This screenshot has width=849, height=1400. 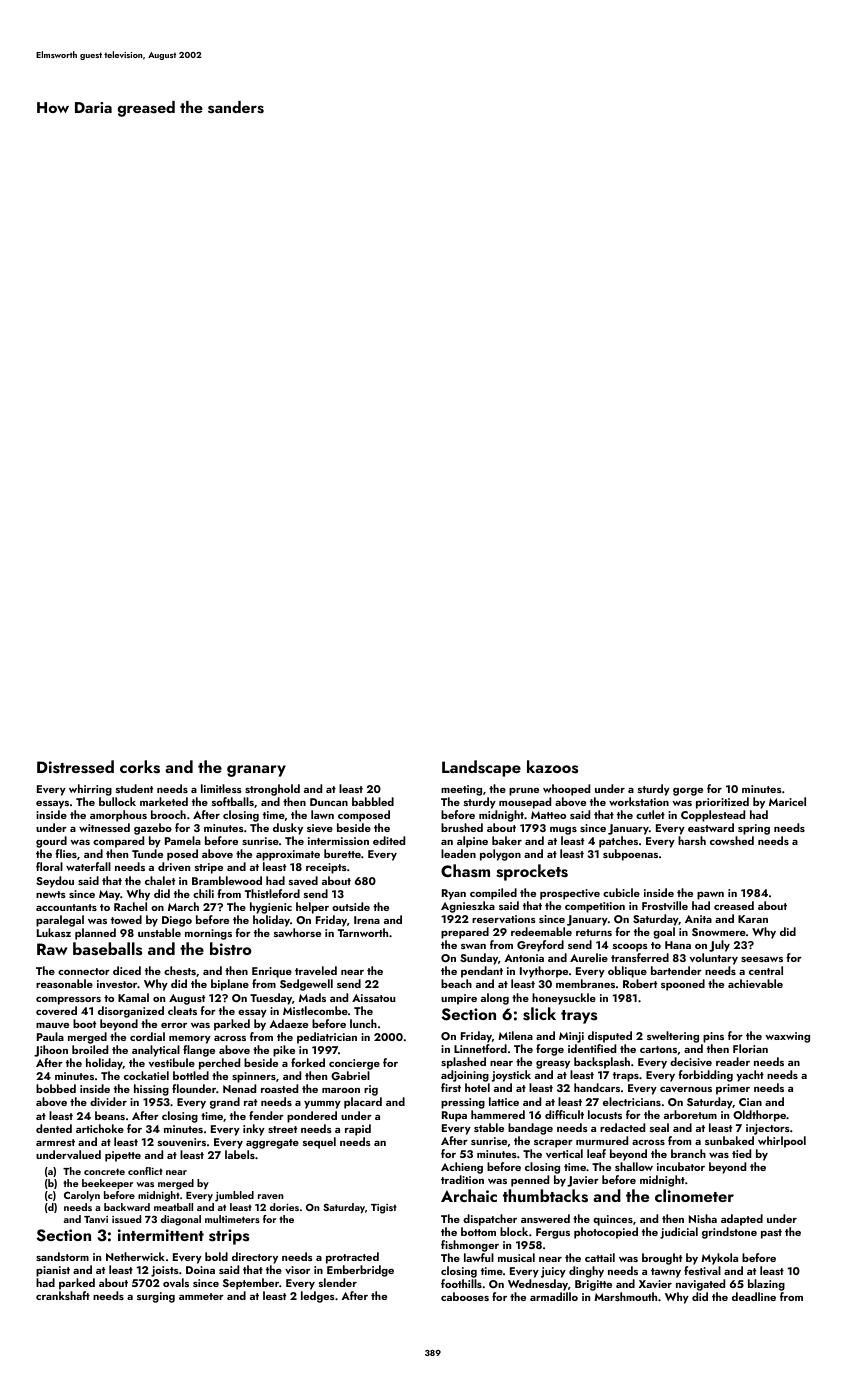 I want to click on corks, so click(x=140, y=767).
